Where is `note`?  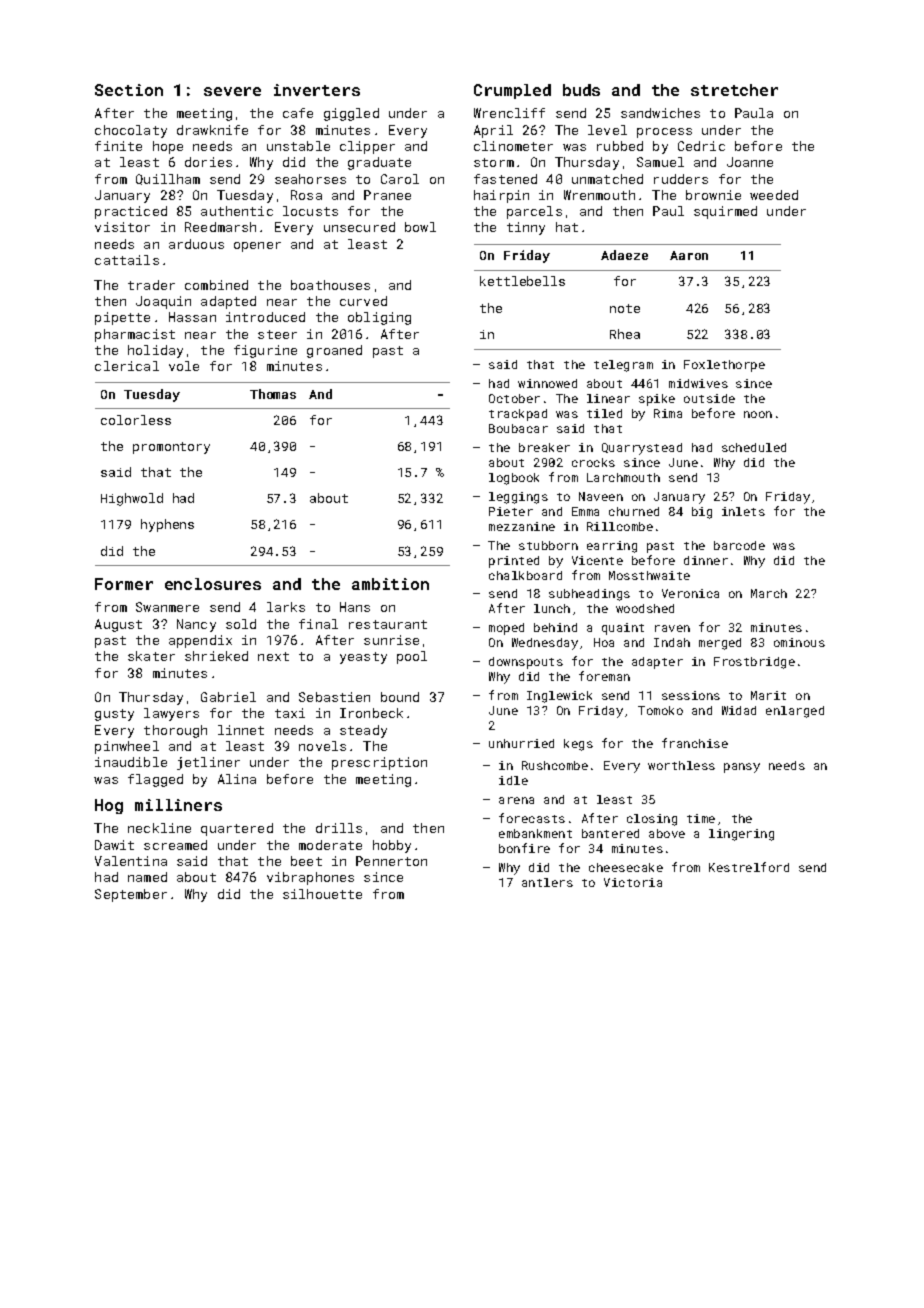
note is located at coordinates (625, 308).
